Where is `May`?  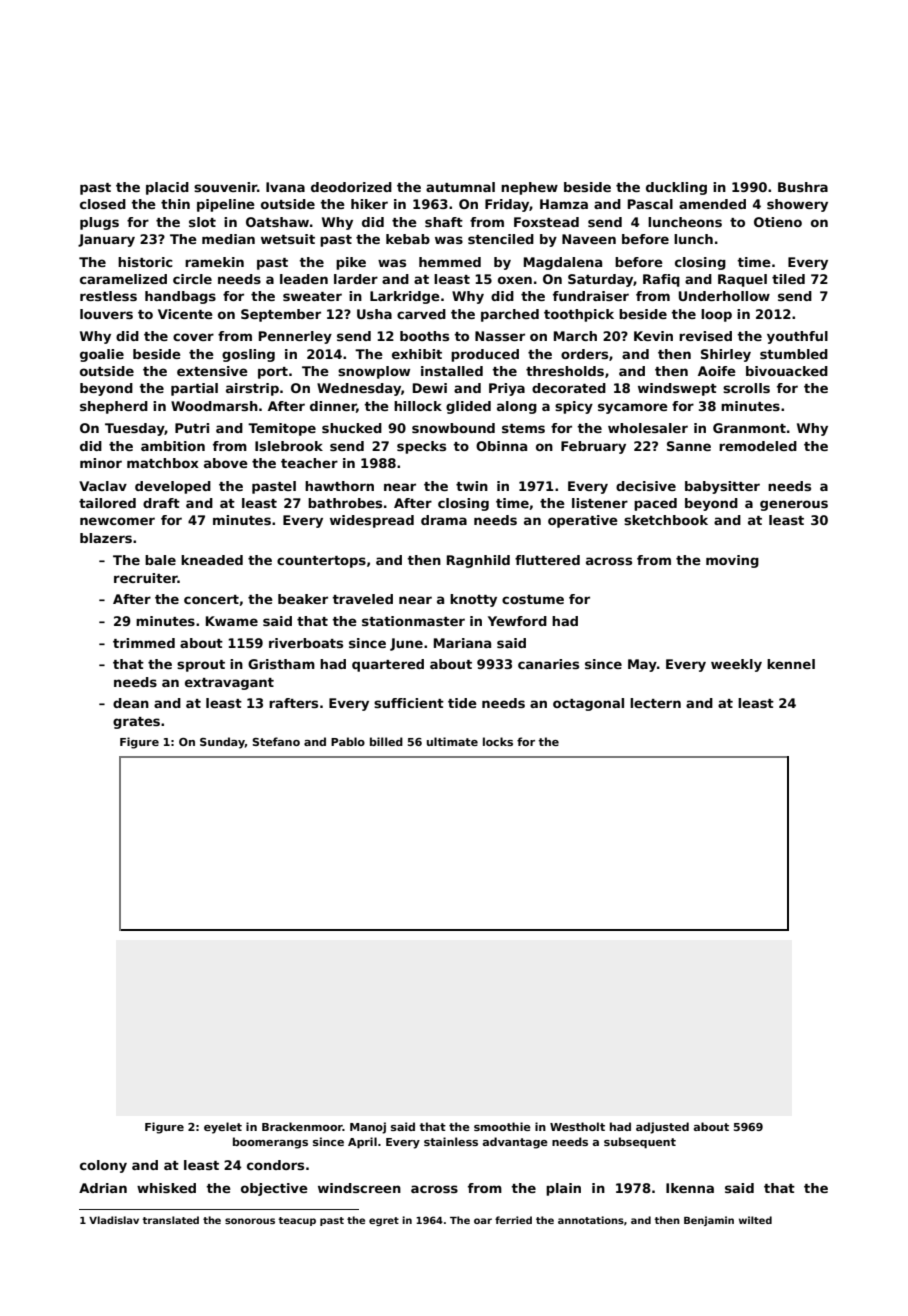 May is located at coordinates (642, 665).
